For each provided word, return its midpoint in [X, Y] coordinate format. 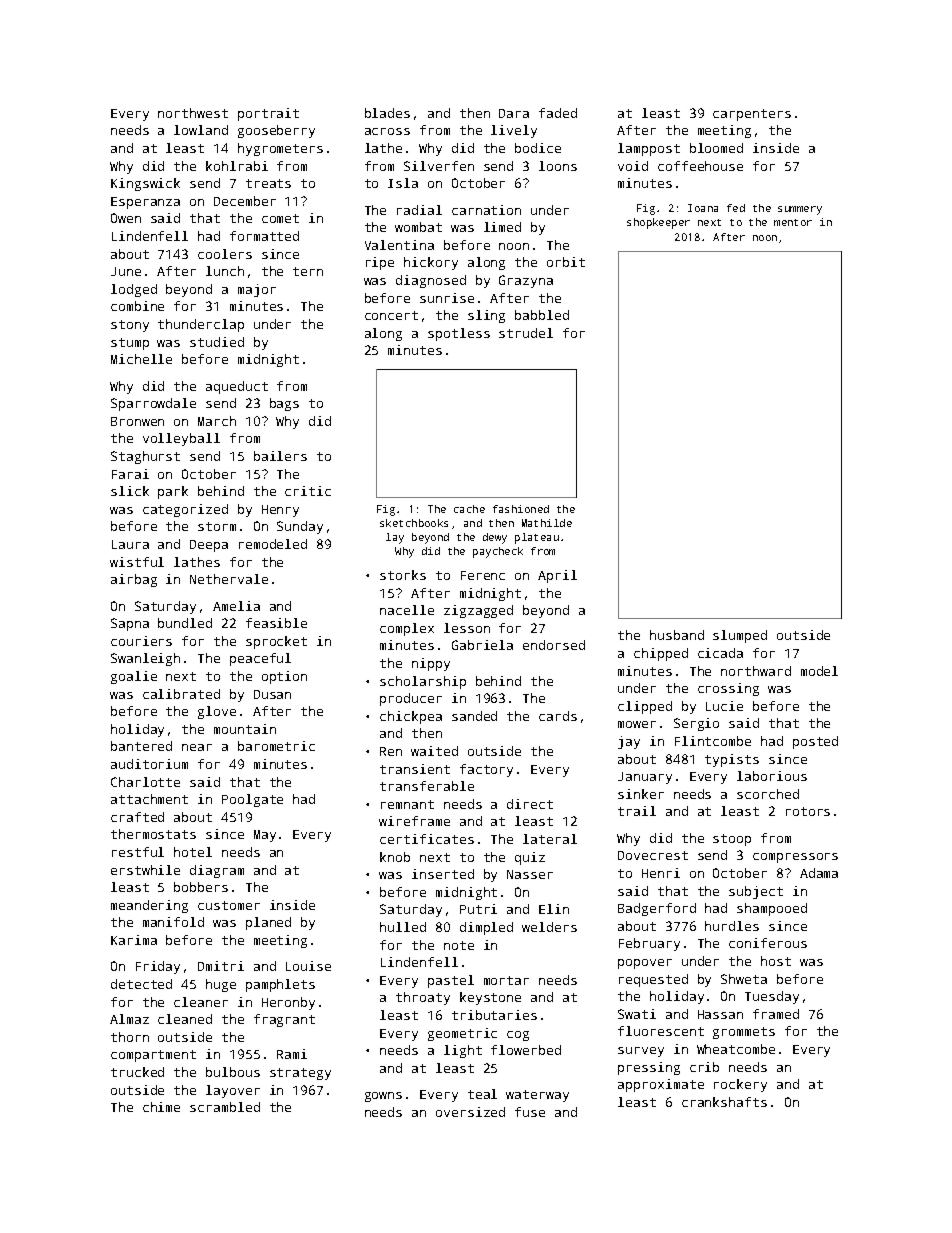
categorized [185, 510]
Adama [819, 873]
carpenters [752, 115]
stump [130, 344]
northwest [193, 113]
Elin [554, 909]
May [265, 836]
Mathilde [547, 523]
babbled [542, 315]
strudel [526, 333]
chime [161, 1107]
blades [387, 113]
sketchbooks [414, 523]
